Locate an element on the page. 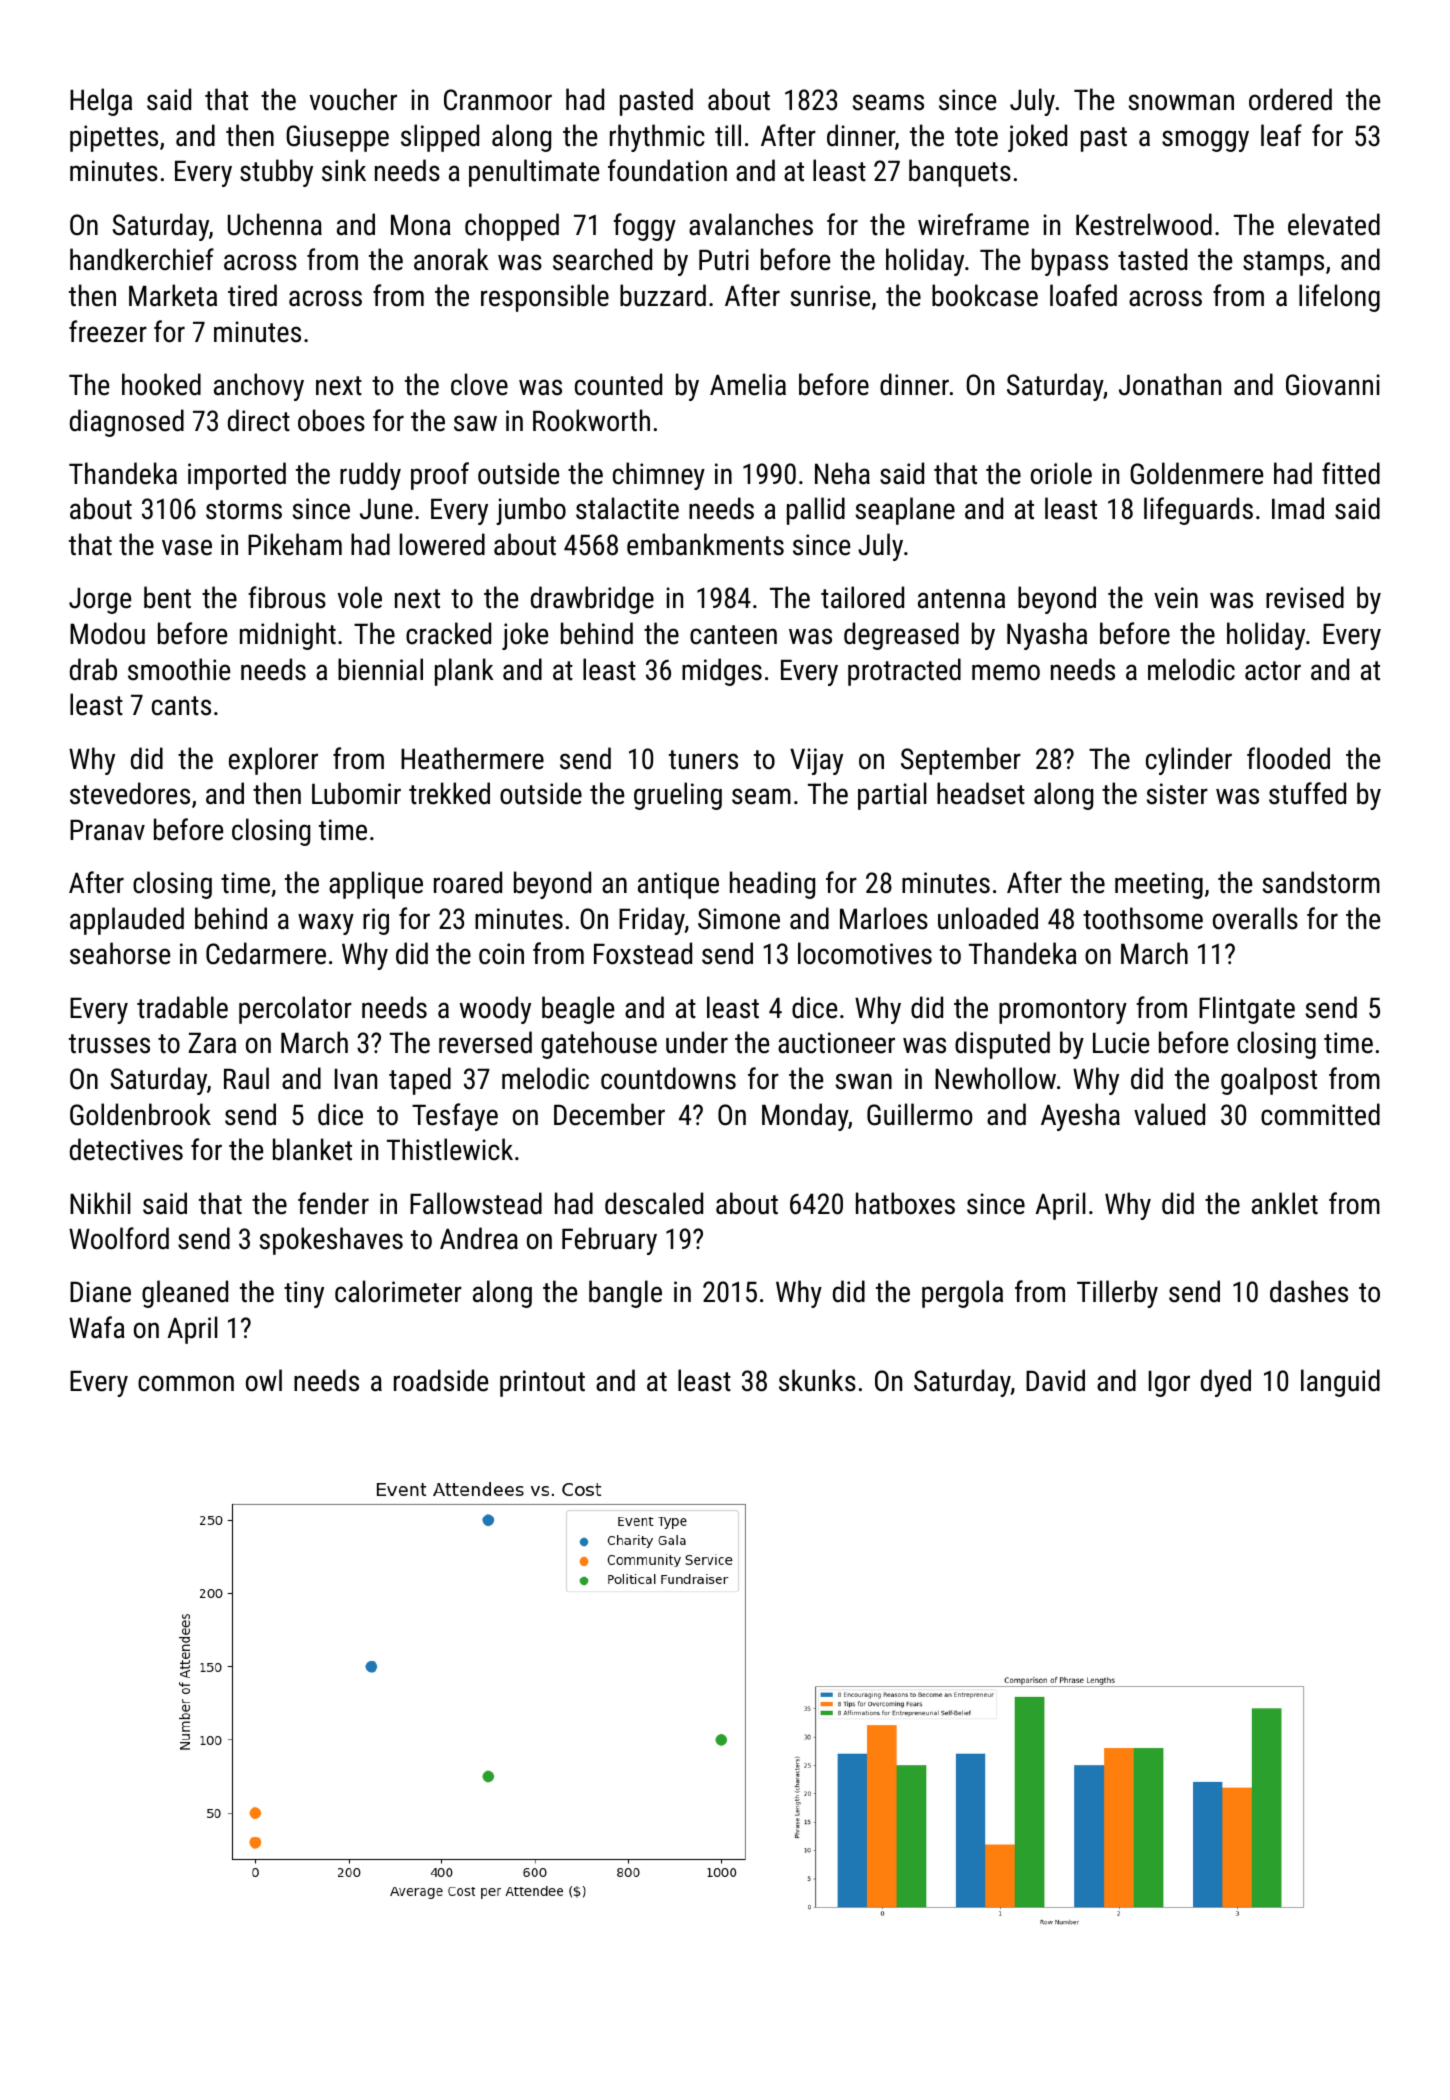 This document has width=1450, height=2100. seahorse is located at coordinates (120, 953).
